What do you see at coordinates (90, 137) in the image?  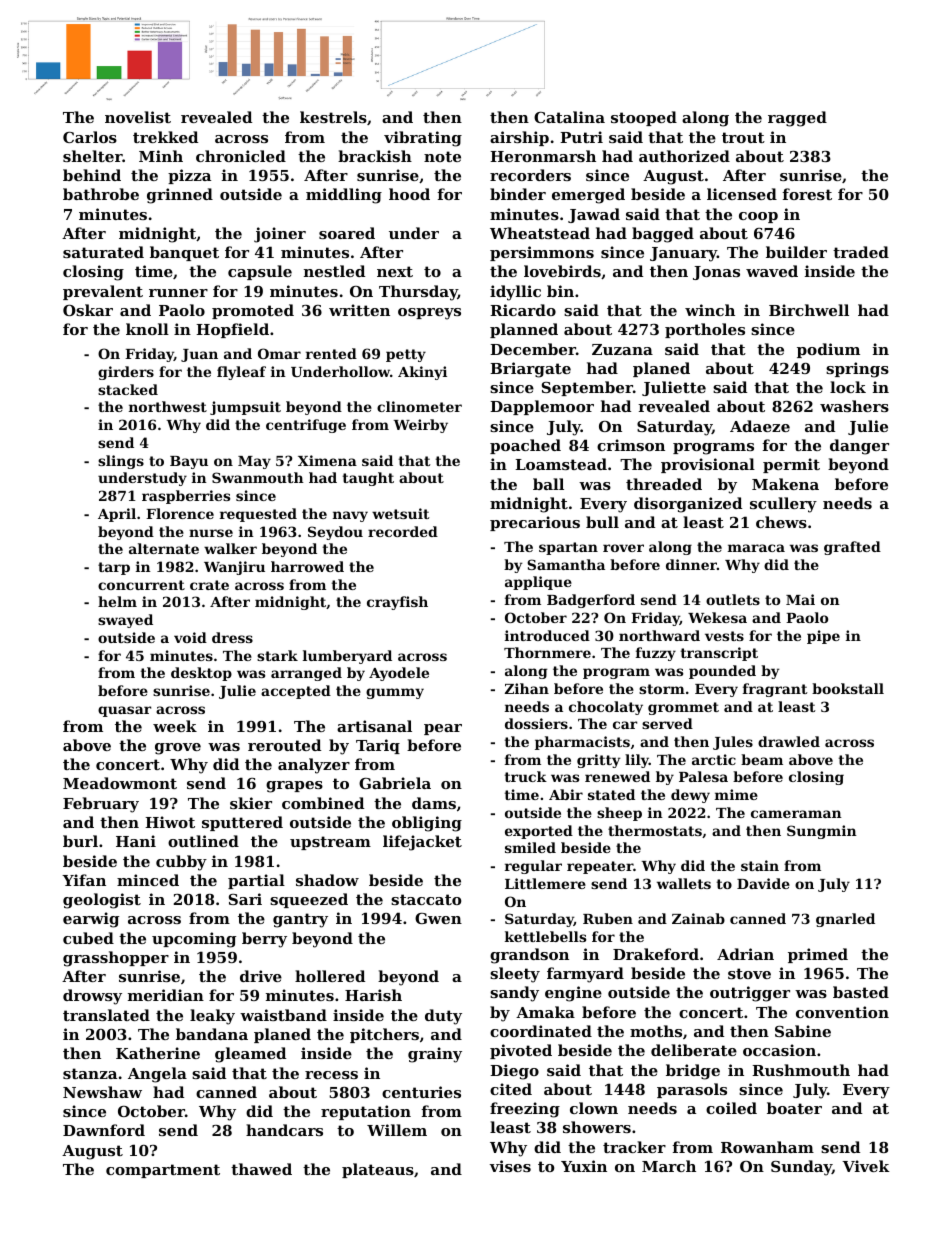 I see `Carlos` at bounding box center [90, 137].
